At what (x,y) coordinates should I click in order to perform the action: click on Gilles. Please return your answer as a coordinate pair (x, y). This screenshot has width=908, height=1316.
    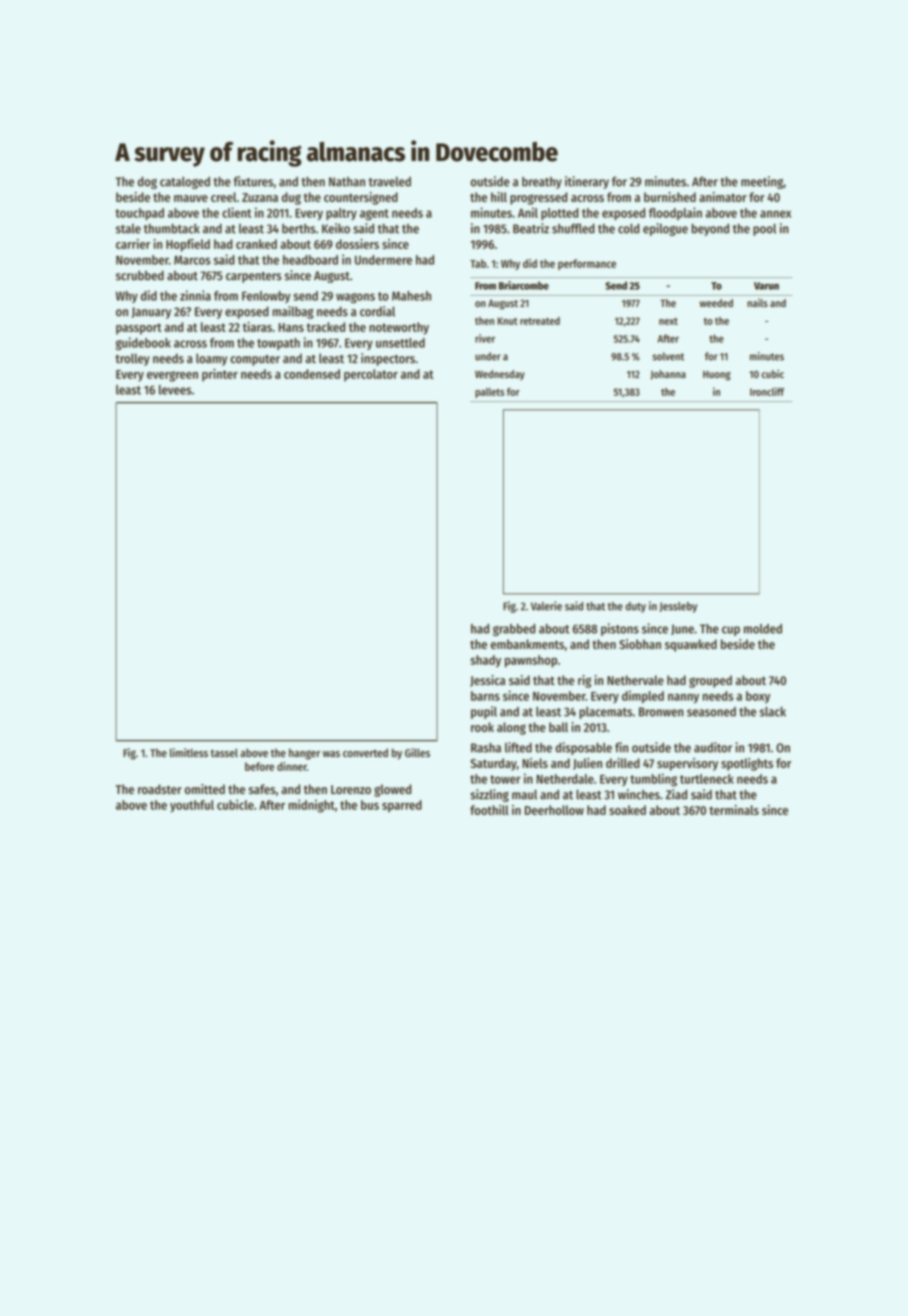
    Looking at the image, I should click on (417, 752).
